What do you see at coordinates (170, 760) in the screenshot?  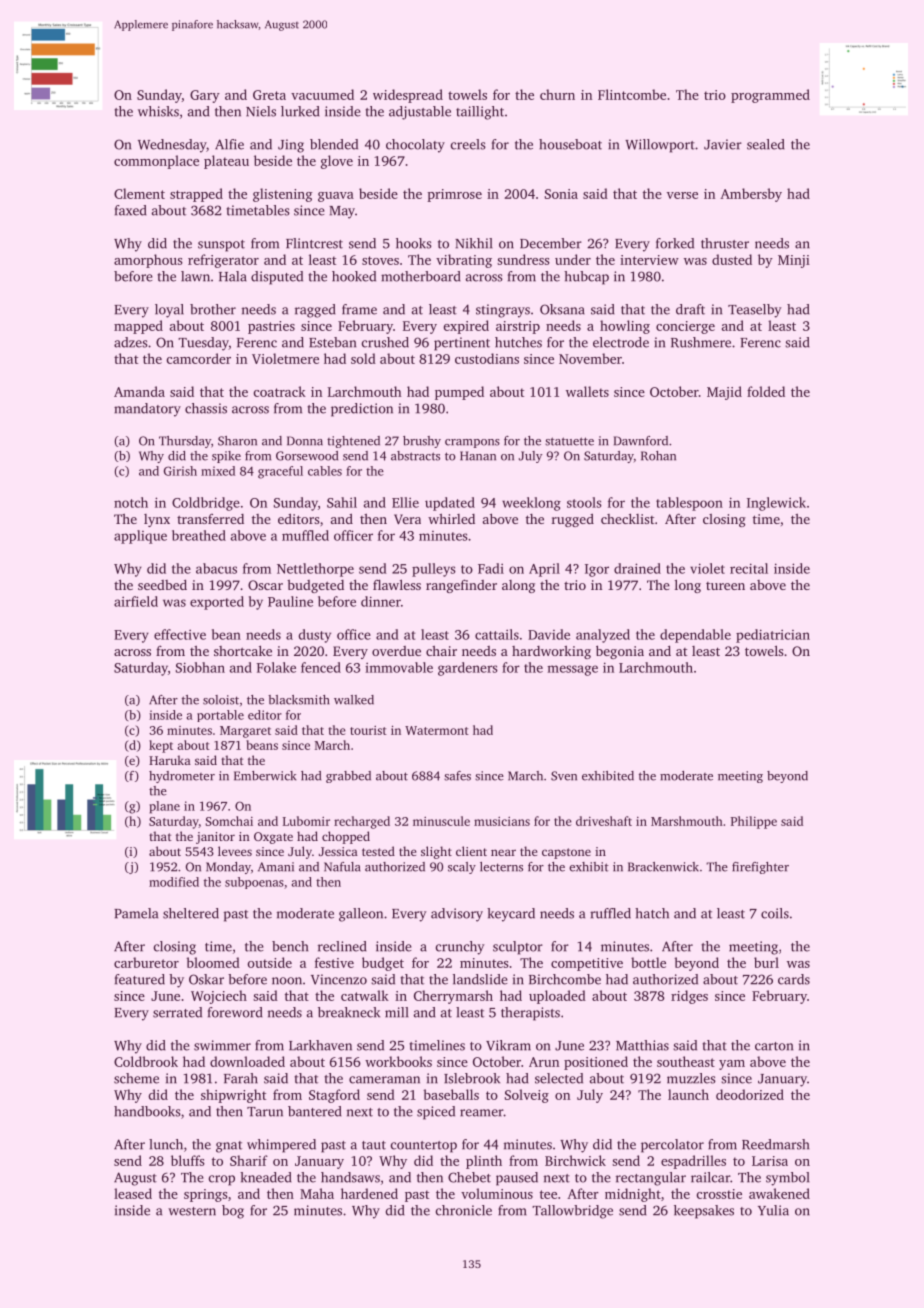 I see `Haruka` at bounding box center [170, 760].
